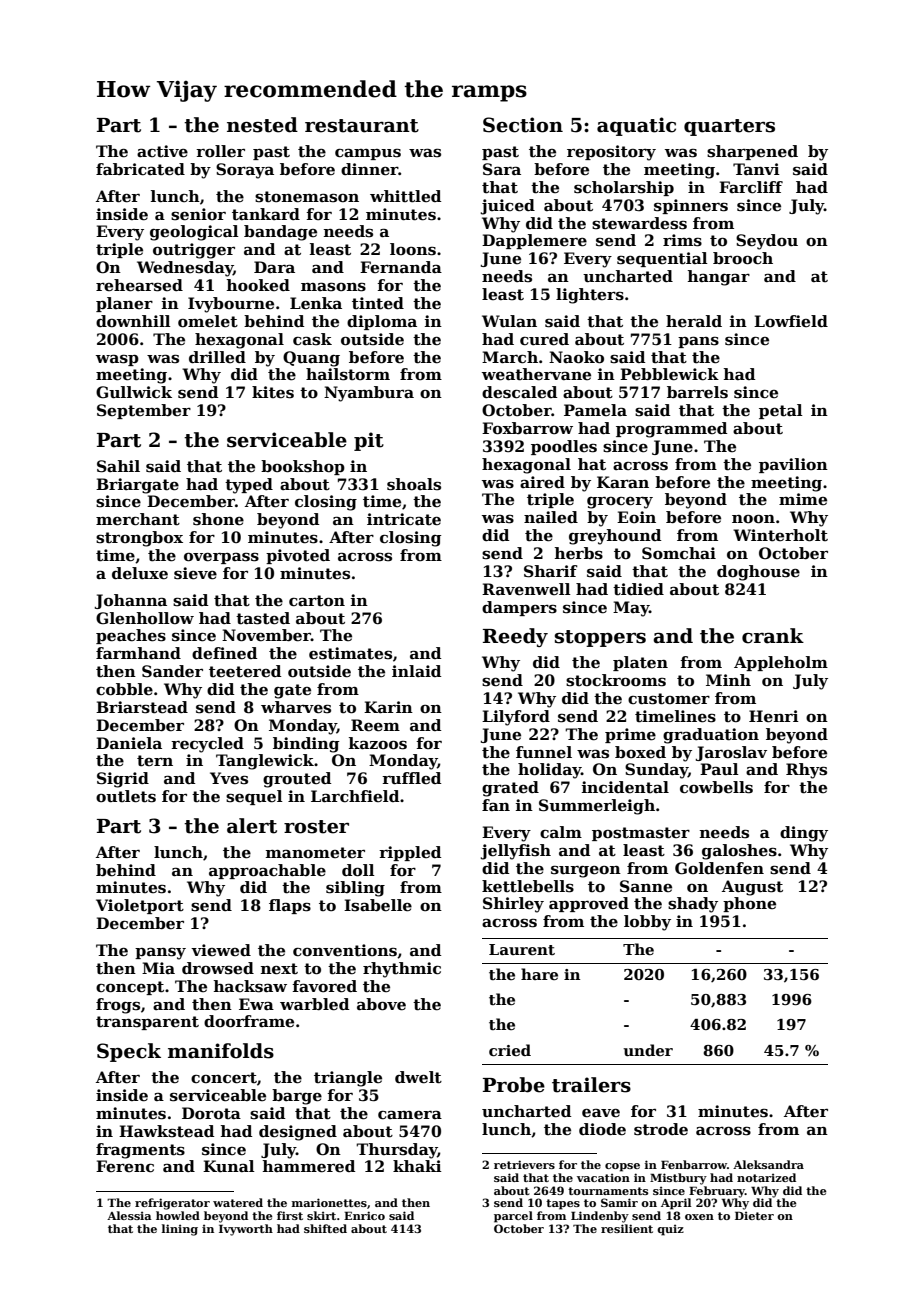 This page has height=1308, width=924. What do you see at coordinates (129, 743) in the page?
I see `Daniela` at bounding box center [129, 743].
